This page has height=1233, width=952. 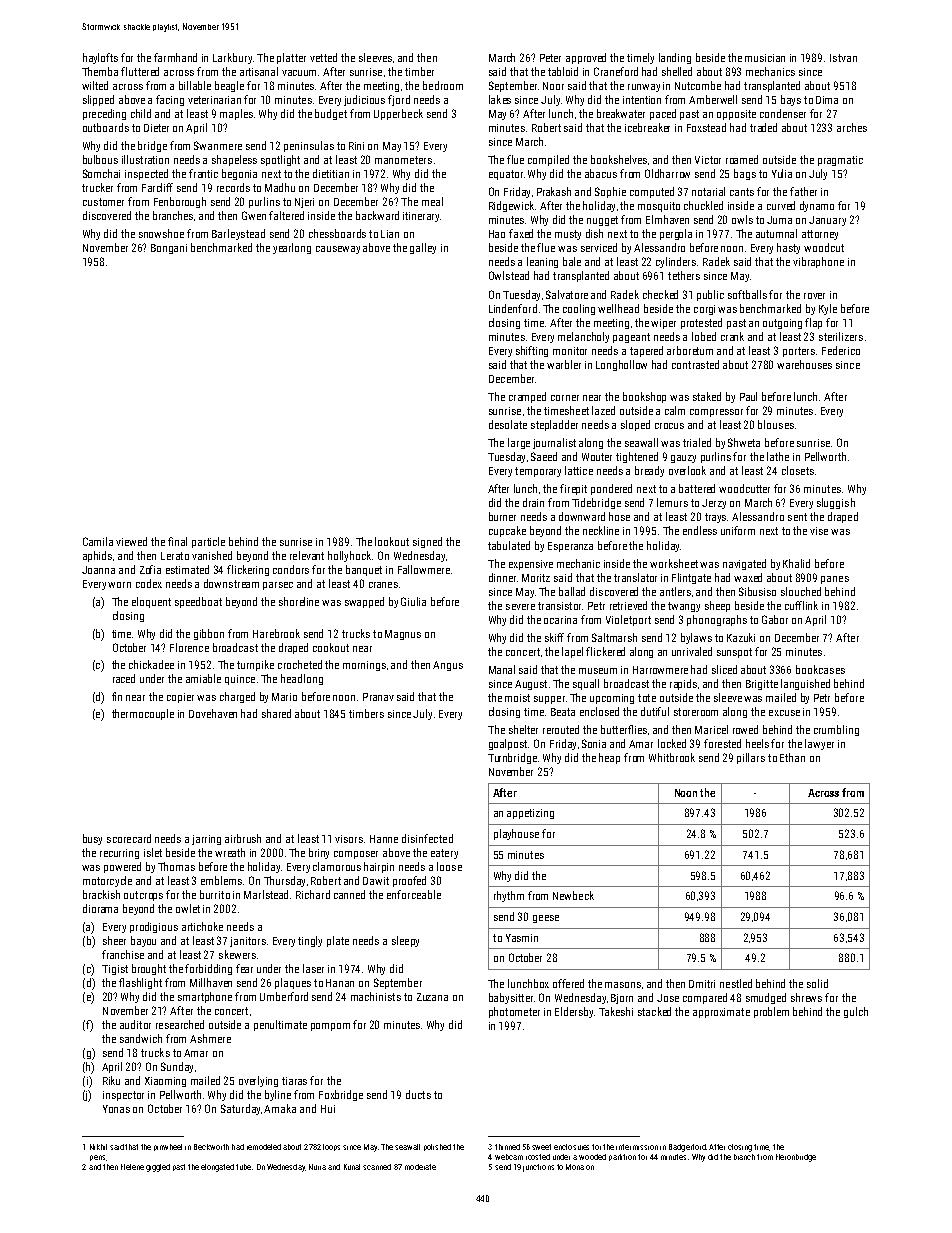 What do you see at coordinates (507, 531) in the page?
I see `cupcake` at bounding box center [507, 531].
